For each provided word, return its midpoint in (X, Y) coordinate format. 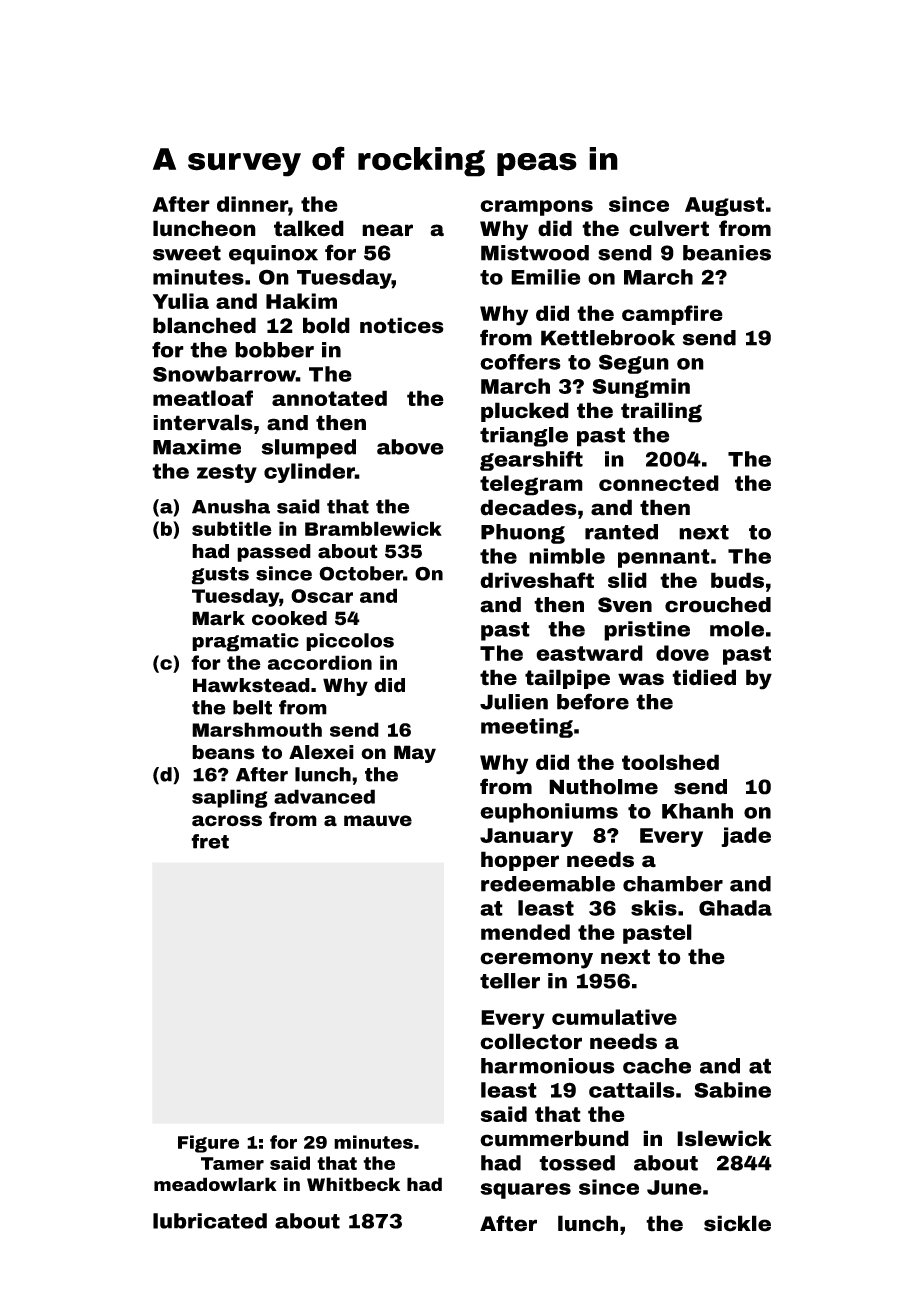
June (674, 1187)
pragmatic (245, 642)
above (410, 447)
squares (525, 1191)
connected (659, 483)
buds (737, 580)
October (361, 573)
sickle (737, 1223)
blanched (204, 325)
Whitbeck (353, 1184)
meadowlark (215, 1184)
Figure (208, 1144)
